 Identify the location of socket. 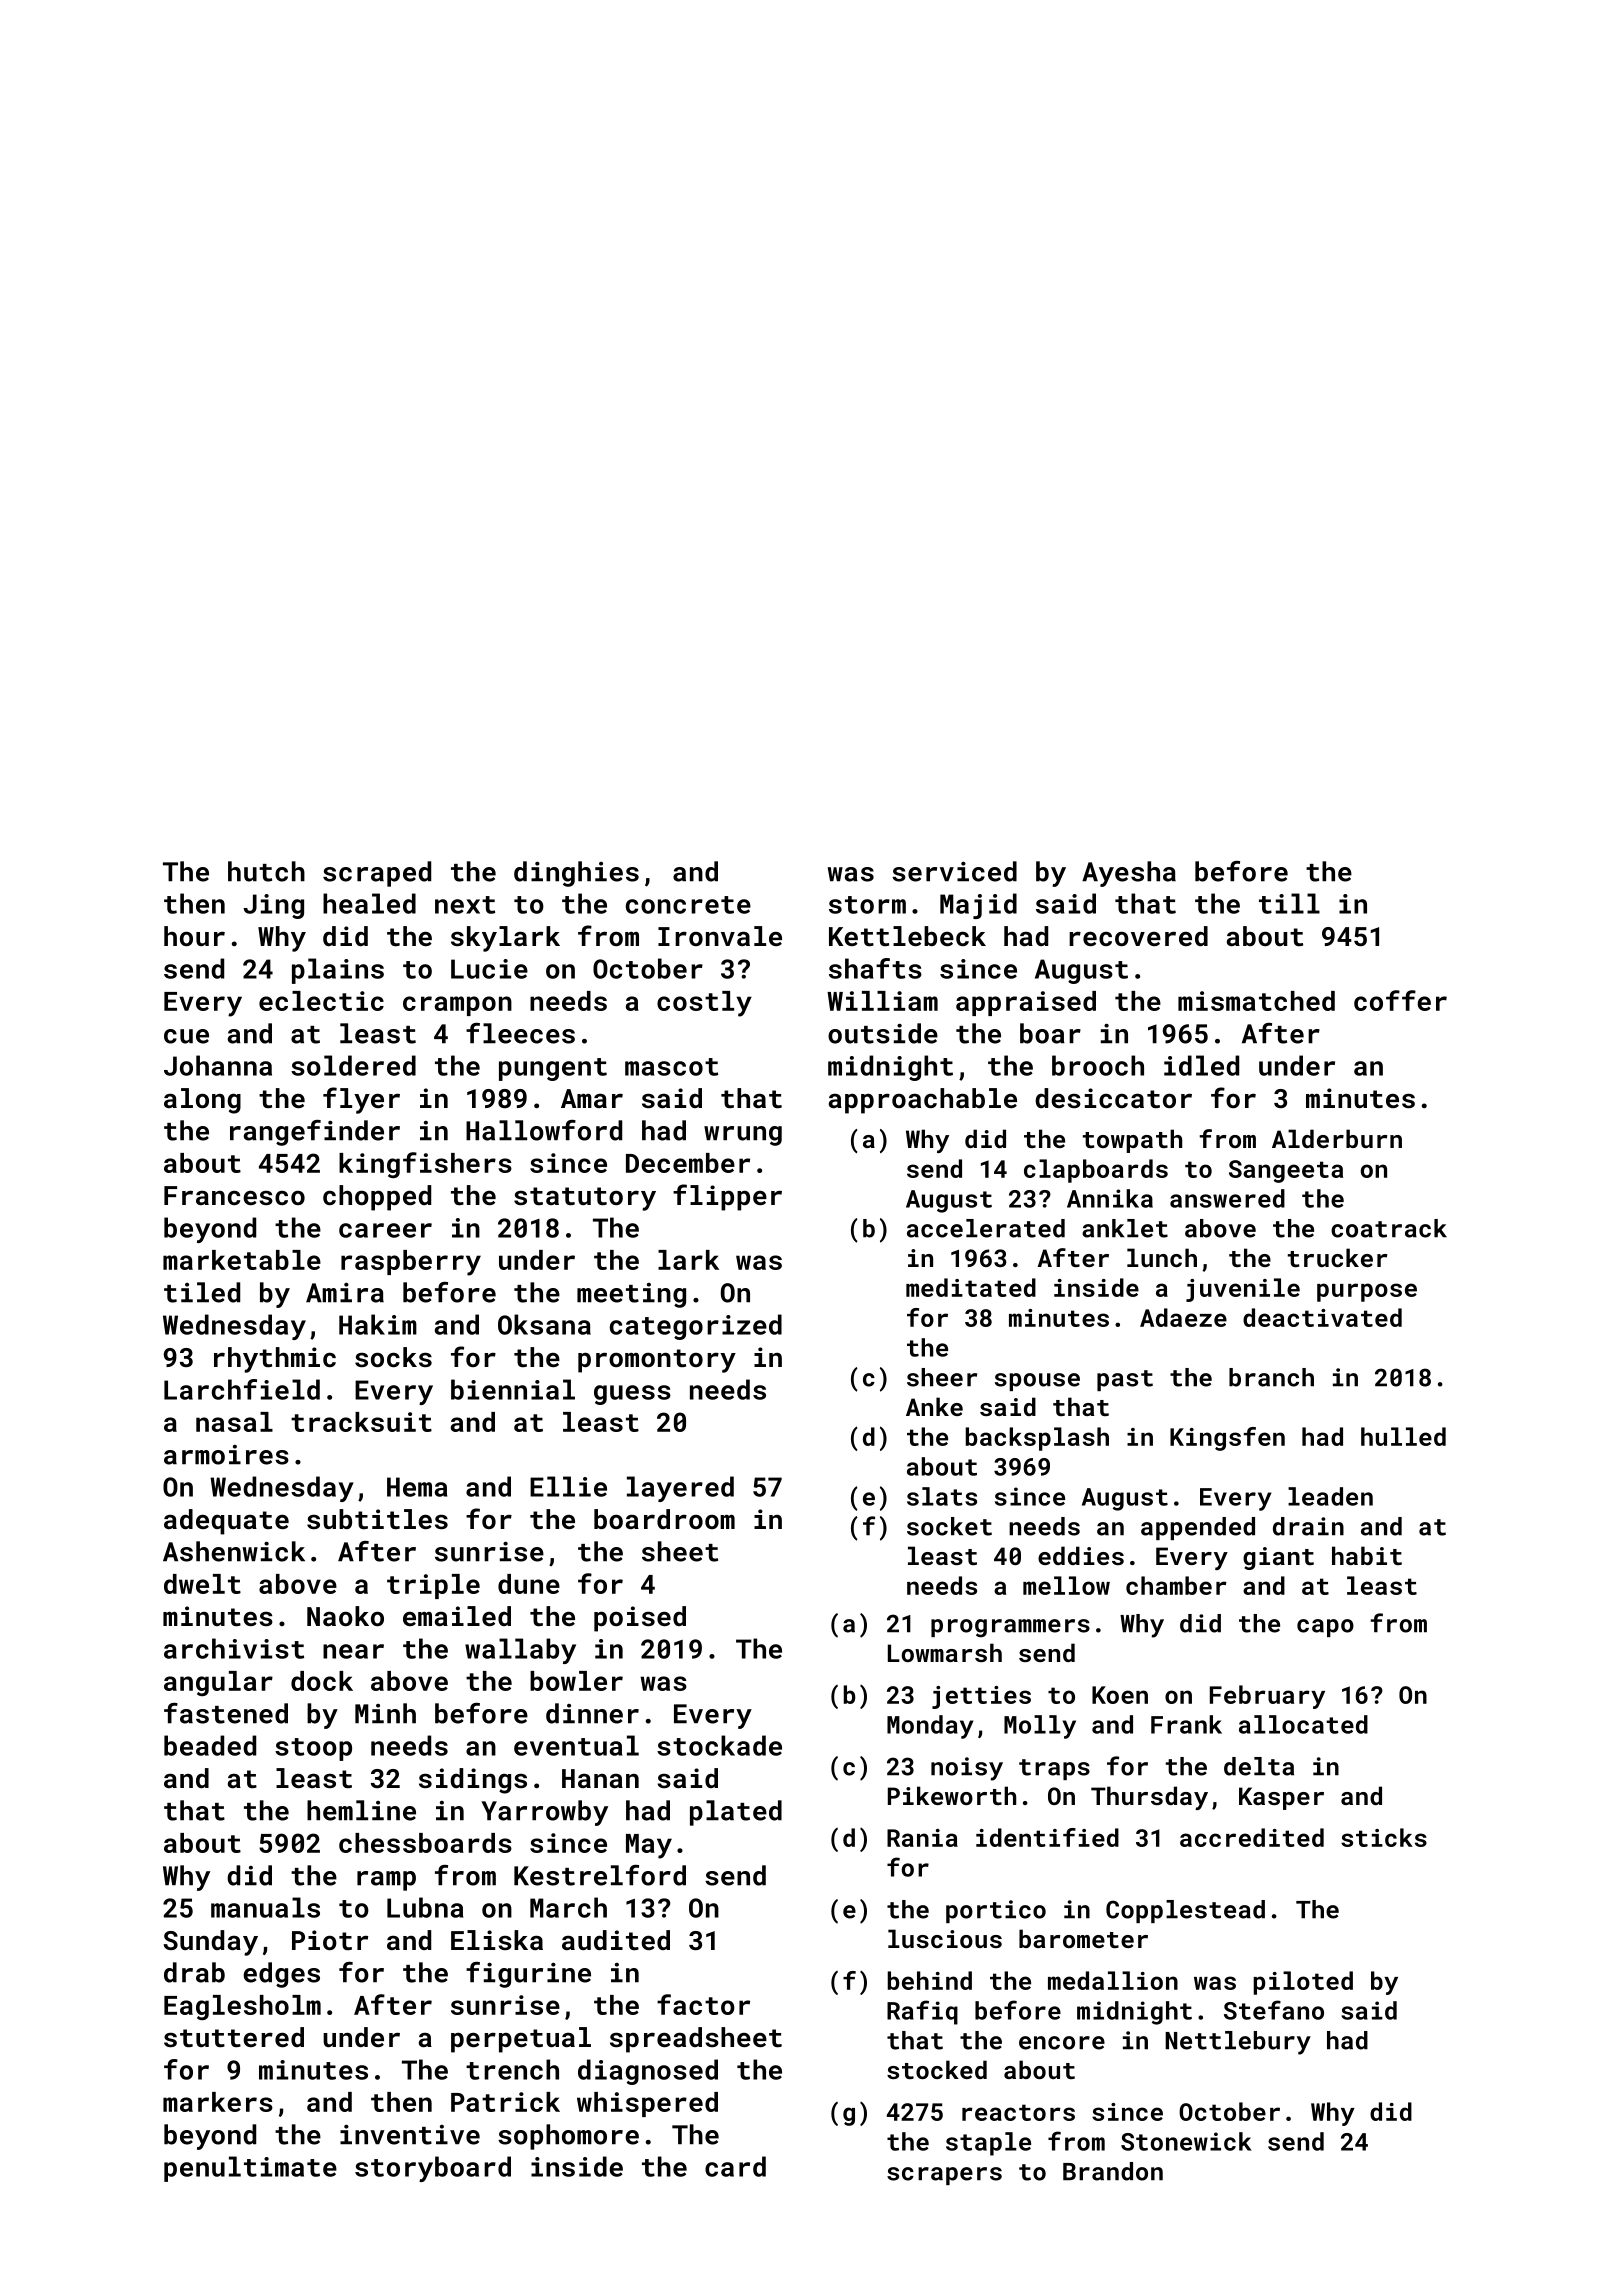
(949, 1526).
